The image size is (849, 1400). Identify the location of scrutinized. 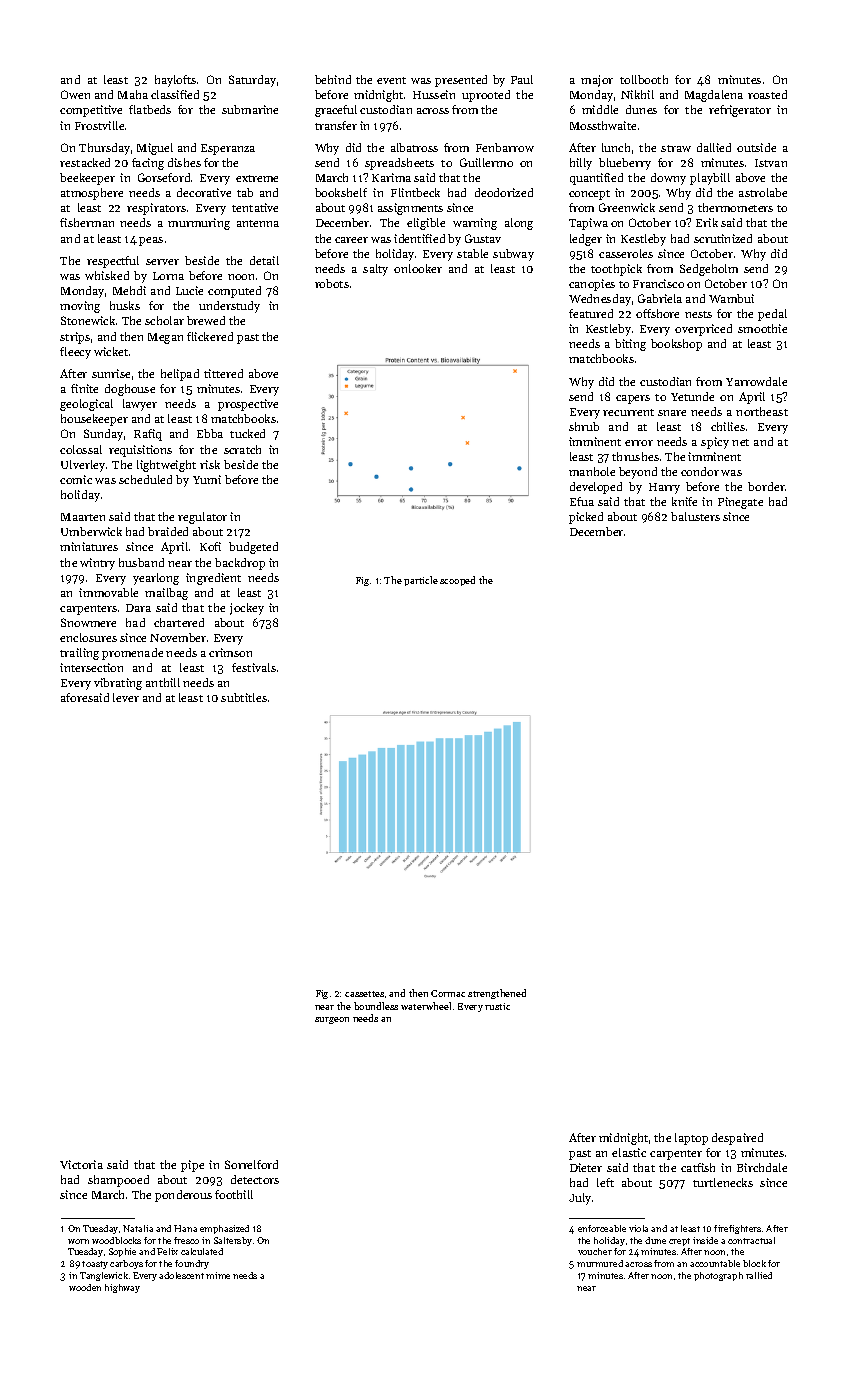
(723, 238).
